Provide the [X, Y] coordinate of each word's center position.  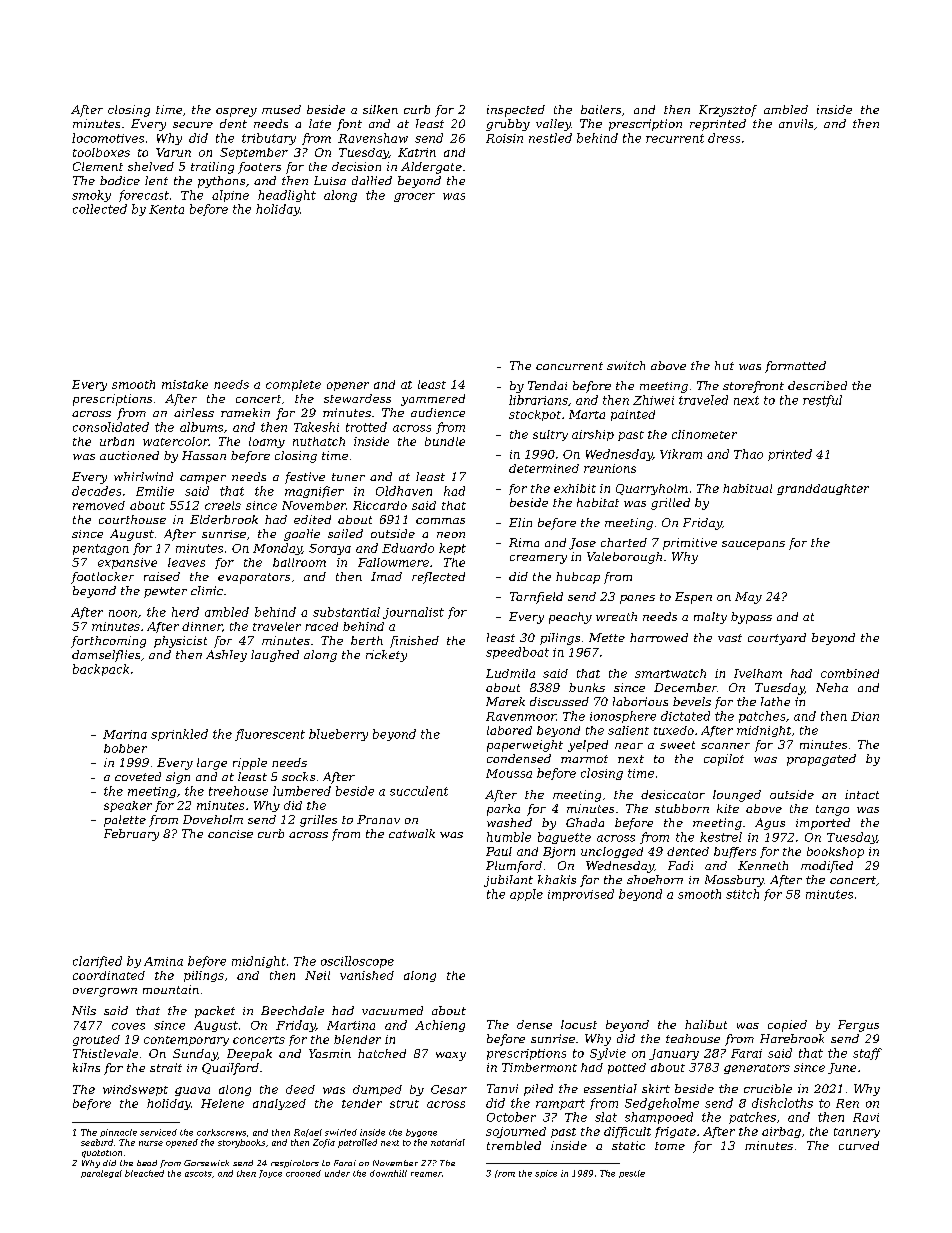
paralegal [101, 1174]
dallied [372, 180]
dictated [685, 716]
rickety [386, 656]
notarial [448, 1142]
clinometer [704, 434]
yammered [433, 400]
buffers [735, 852]
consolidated [111, 427]
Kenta [166, 209]
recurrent [675, 138]
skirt [656, 1088]
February [131, 835]
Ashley [226, 656]
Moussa [509, 773]
